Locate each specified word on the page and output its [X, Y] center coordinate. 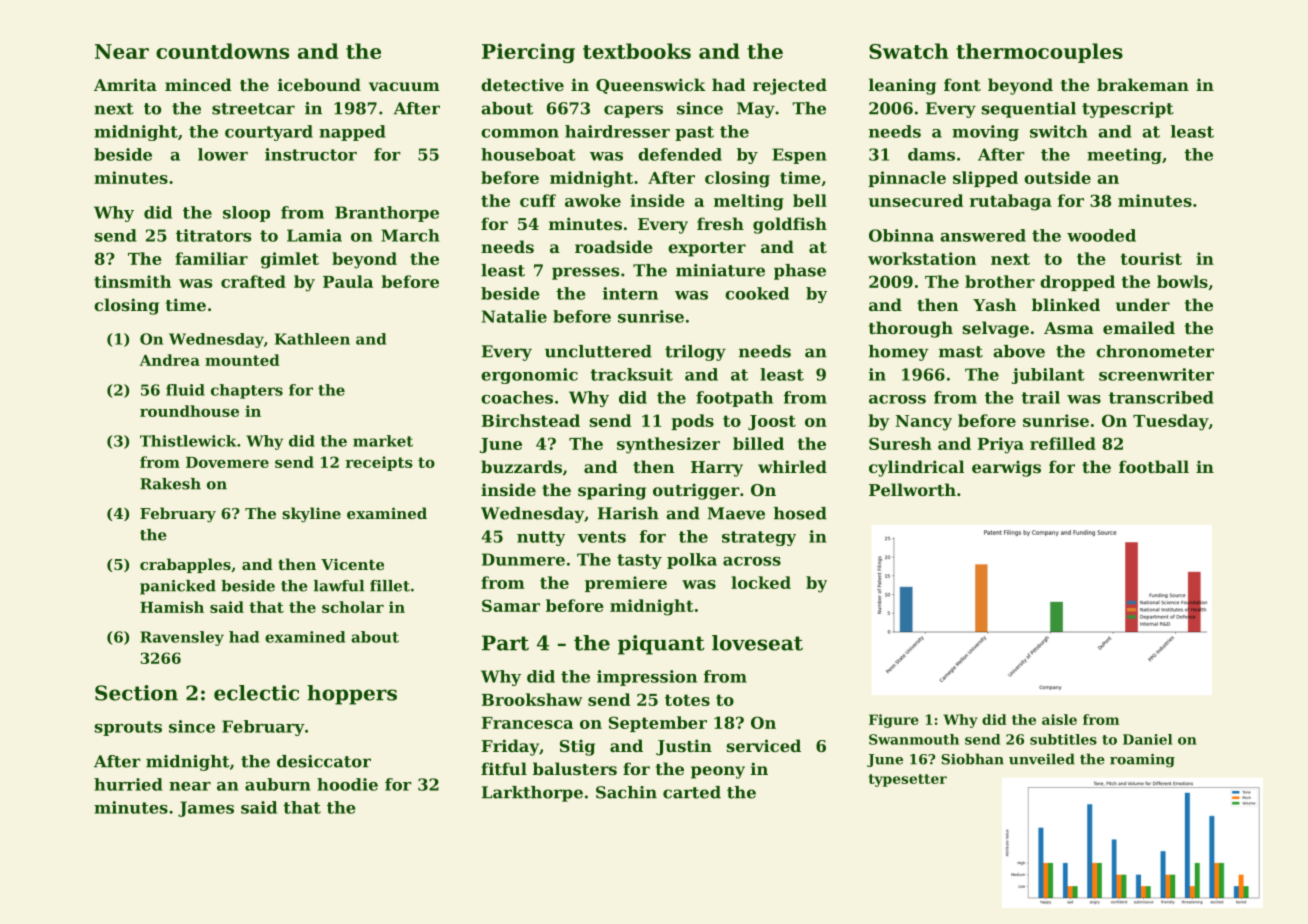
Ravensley [182, 638]
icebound [319, 84]
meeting [1124, 156]
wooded [1101, 235]
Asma [1069, 328]
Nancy [924, 423]
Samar [511, 605]
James [206, 809]
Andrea [169, 360]
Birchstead [531, 420]
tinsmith [132, 281]
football [1154, 466]
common [520, 133]
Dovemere [227, 462]
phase [800, 272]
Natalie [514, 316]
